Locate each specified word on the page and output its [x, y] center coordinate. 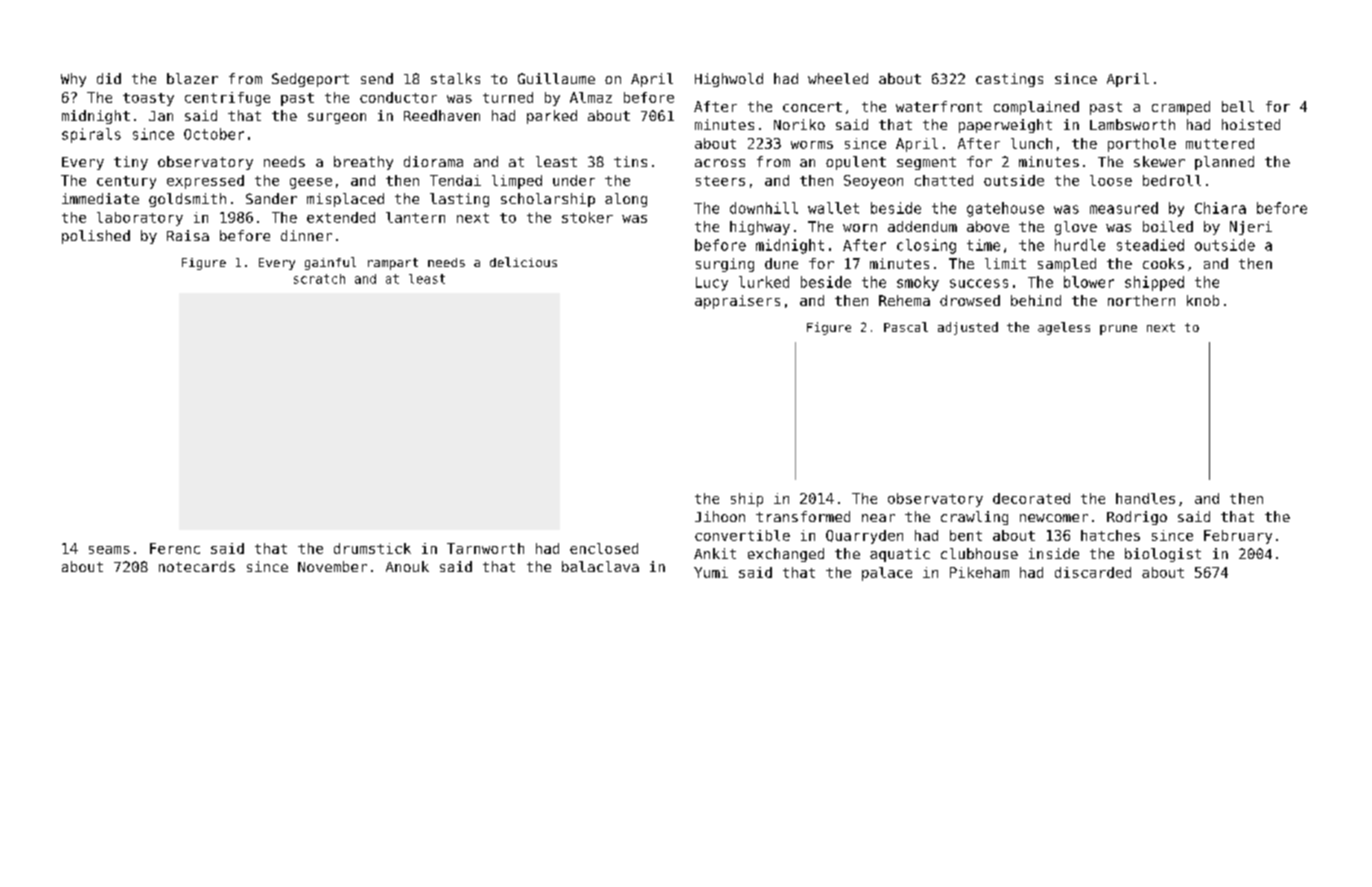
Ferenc [175, 548]
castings [1009, 80]
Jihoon [720, 516]
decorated [1031, 498]
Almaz [591, 97]
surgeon [337, 118]
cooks [1163, 263]
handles [1145, 498]
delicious [523, 262]
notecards [197, 566]
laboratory [140, 219]
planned [1224, 163]
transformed [803, 516]
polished [96, 237]
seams [109, 550]
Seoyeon [873, 182]
